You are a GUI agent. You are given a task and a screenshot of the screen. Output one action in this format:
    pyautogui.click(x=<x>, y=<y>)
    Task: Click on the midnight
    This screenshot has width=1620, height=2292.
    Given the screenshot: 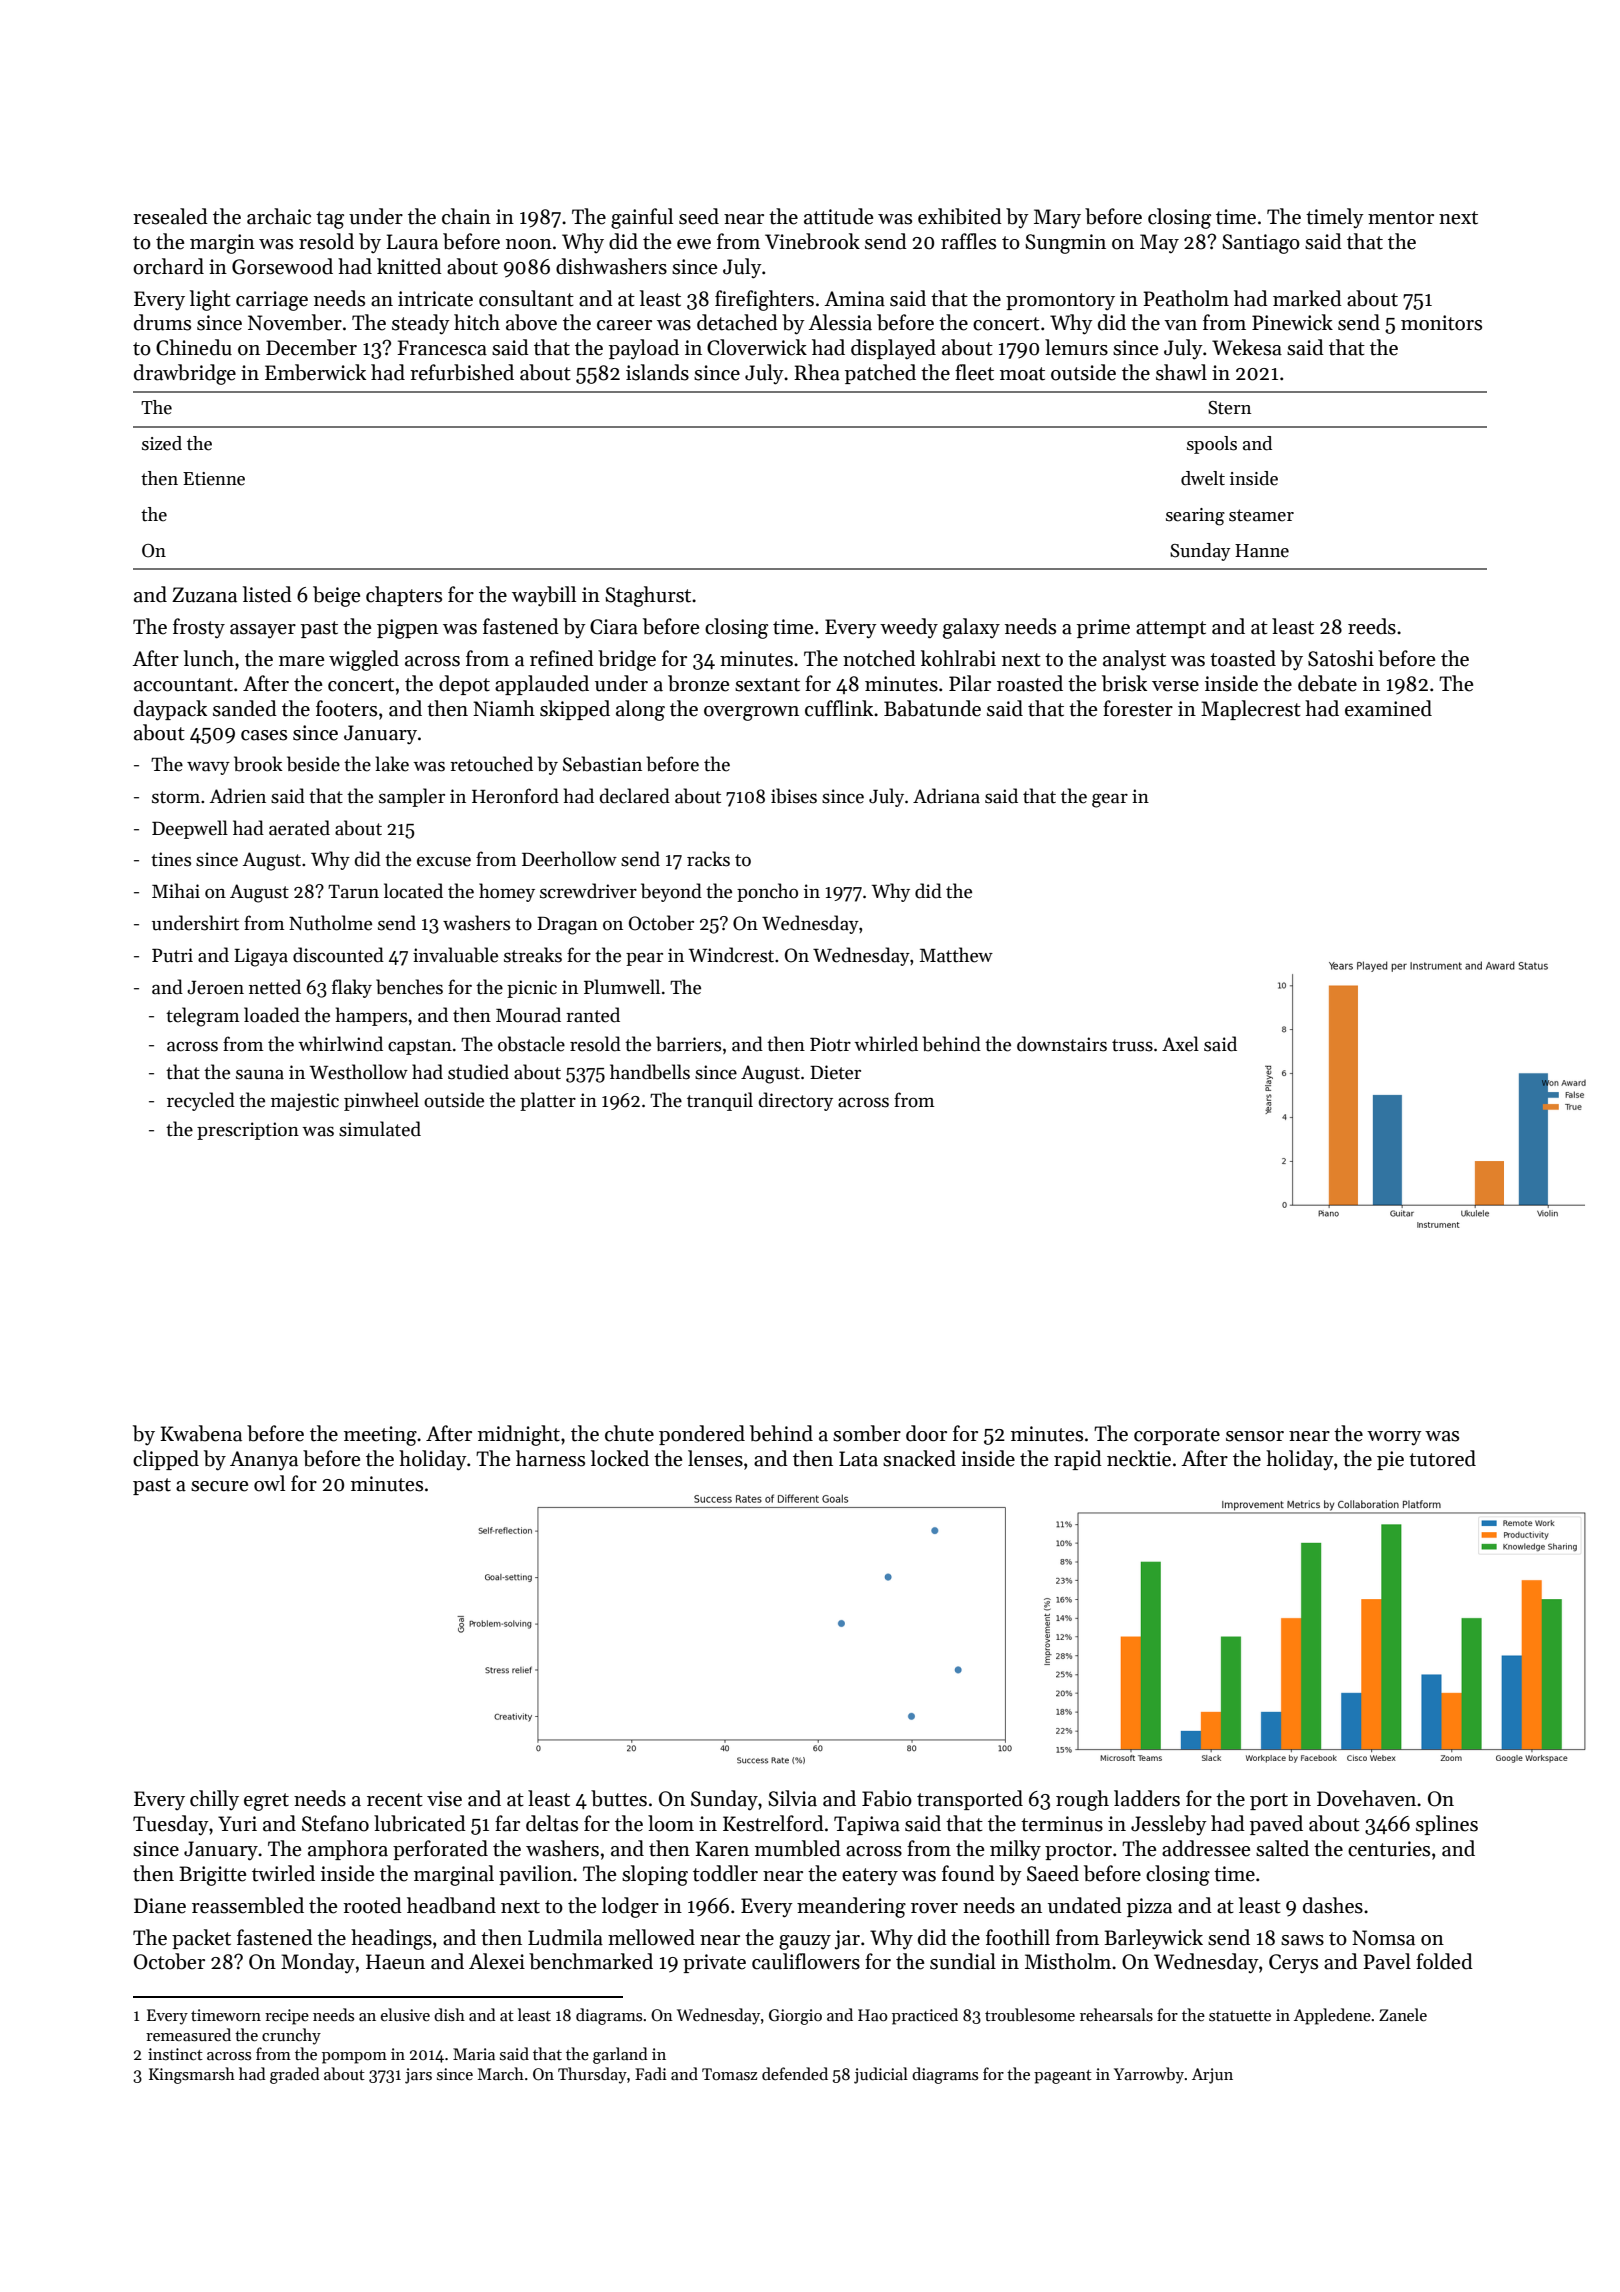 What is the action you would take?
    pyautogui.click(x=519, y=1435)
